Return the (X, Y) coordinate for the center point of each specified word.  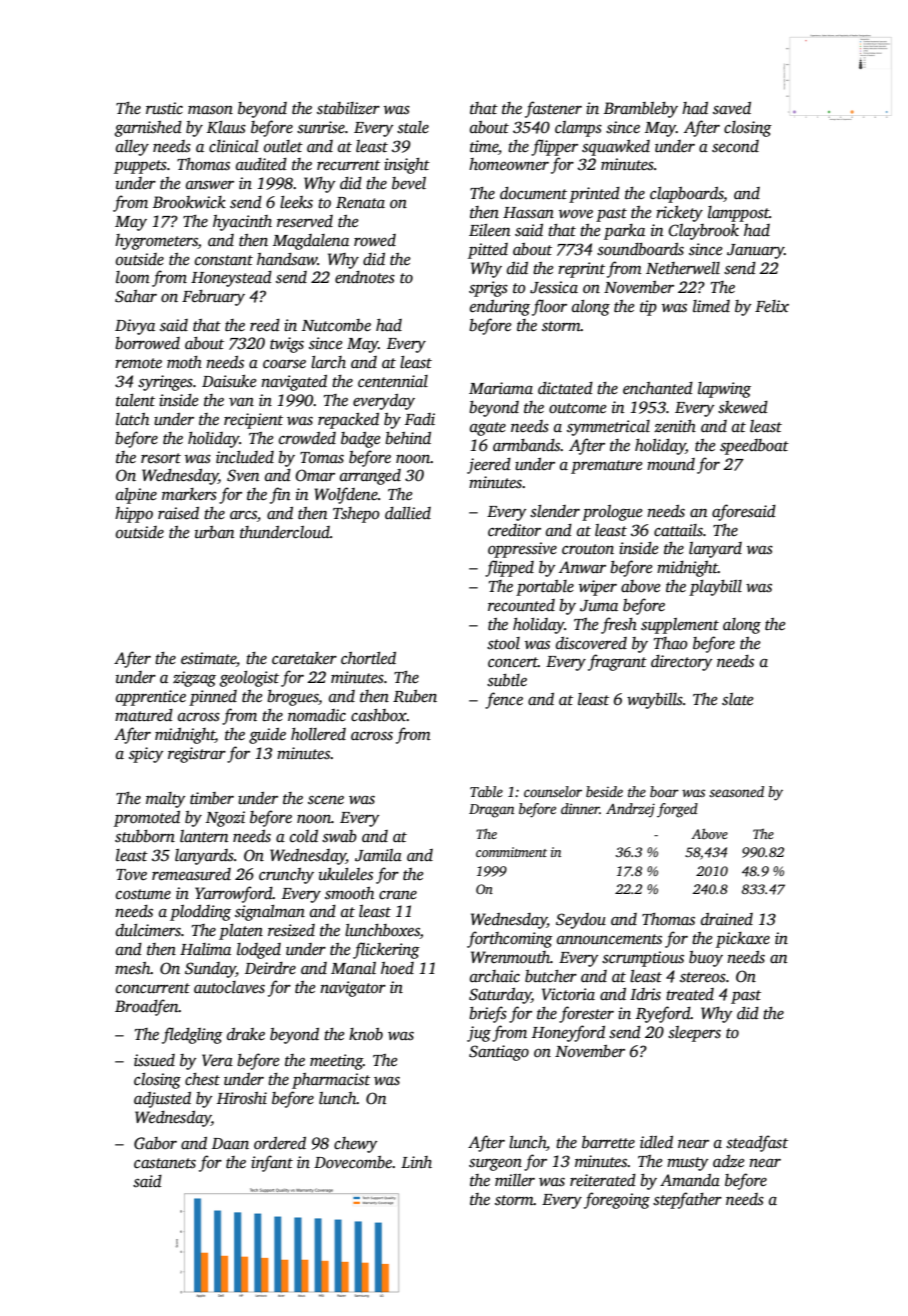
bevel (409, 183)
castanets (165, 1163)
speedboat (754, 447)
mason (210, 110)
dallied (408, 513)
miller (515, 1180)
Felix (772, 306)
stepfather (687, 1200)
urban (215, 532)
